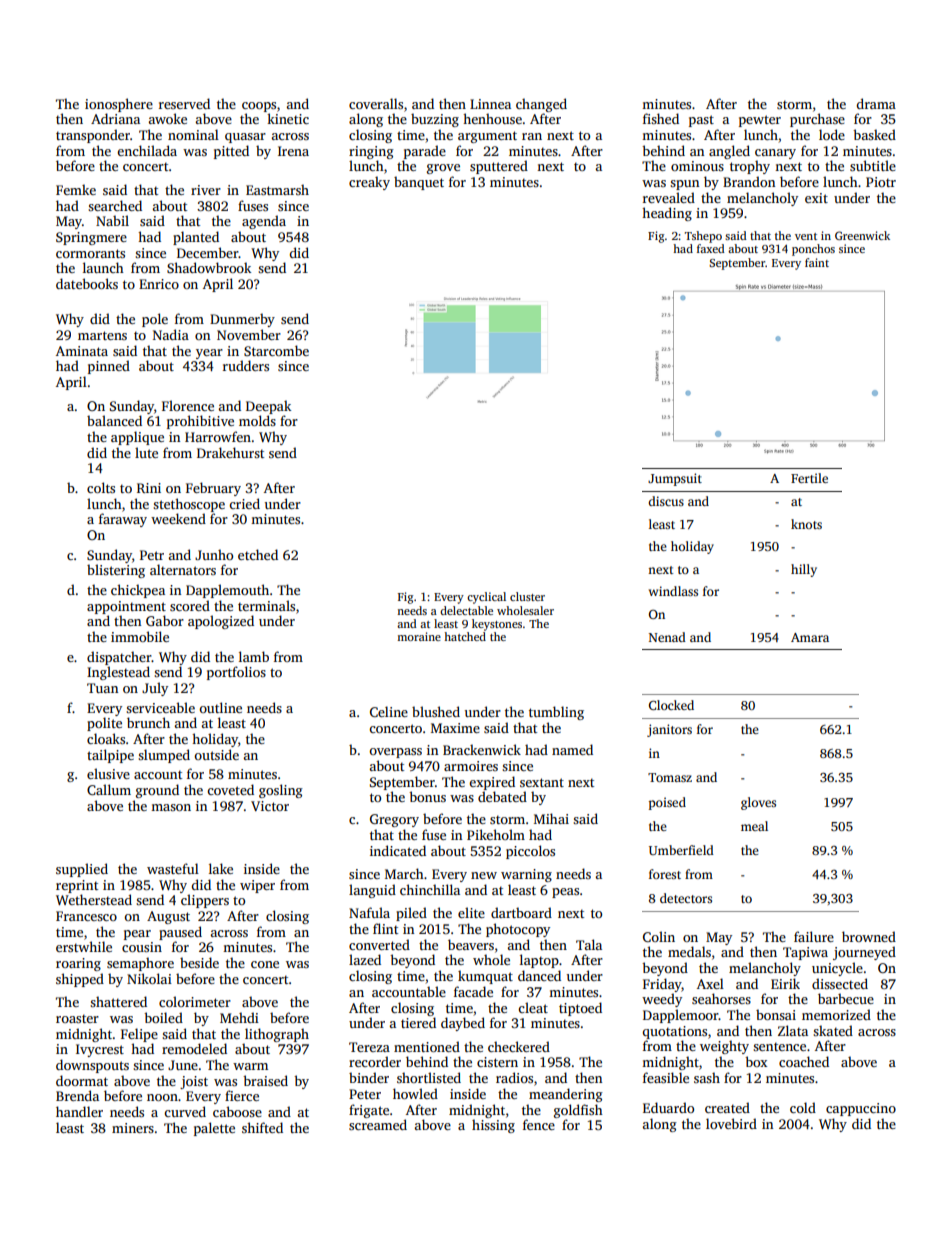 This screenshot has width=952, height=1233. I want to click on cluster, so click(527, 596).
